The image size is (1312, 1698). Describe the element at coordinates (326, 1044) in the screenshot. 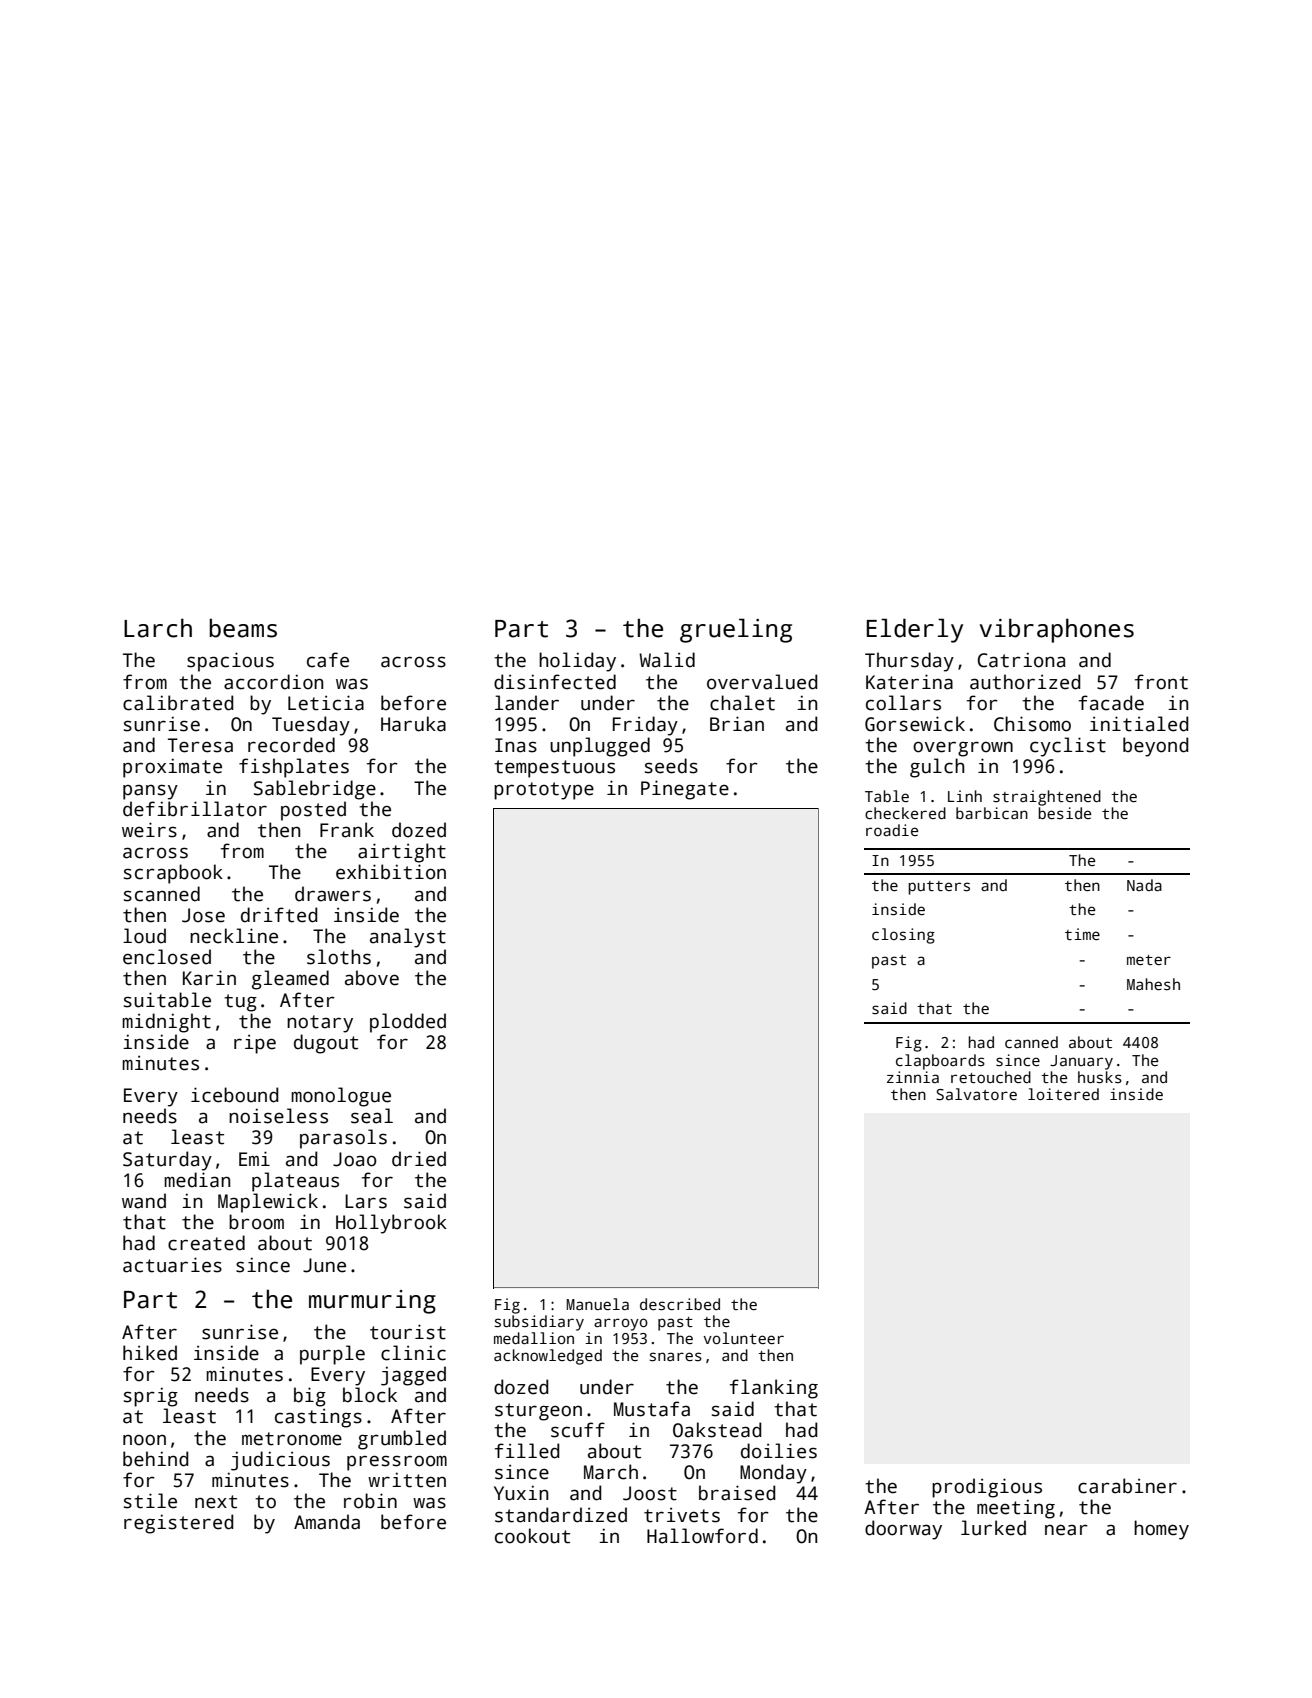

I see `dugout` at that location.
